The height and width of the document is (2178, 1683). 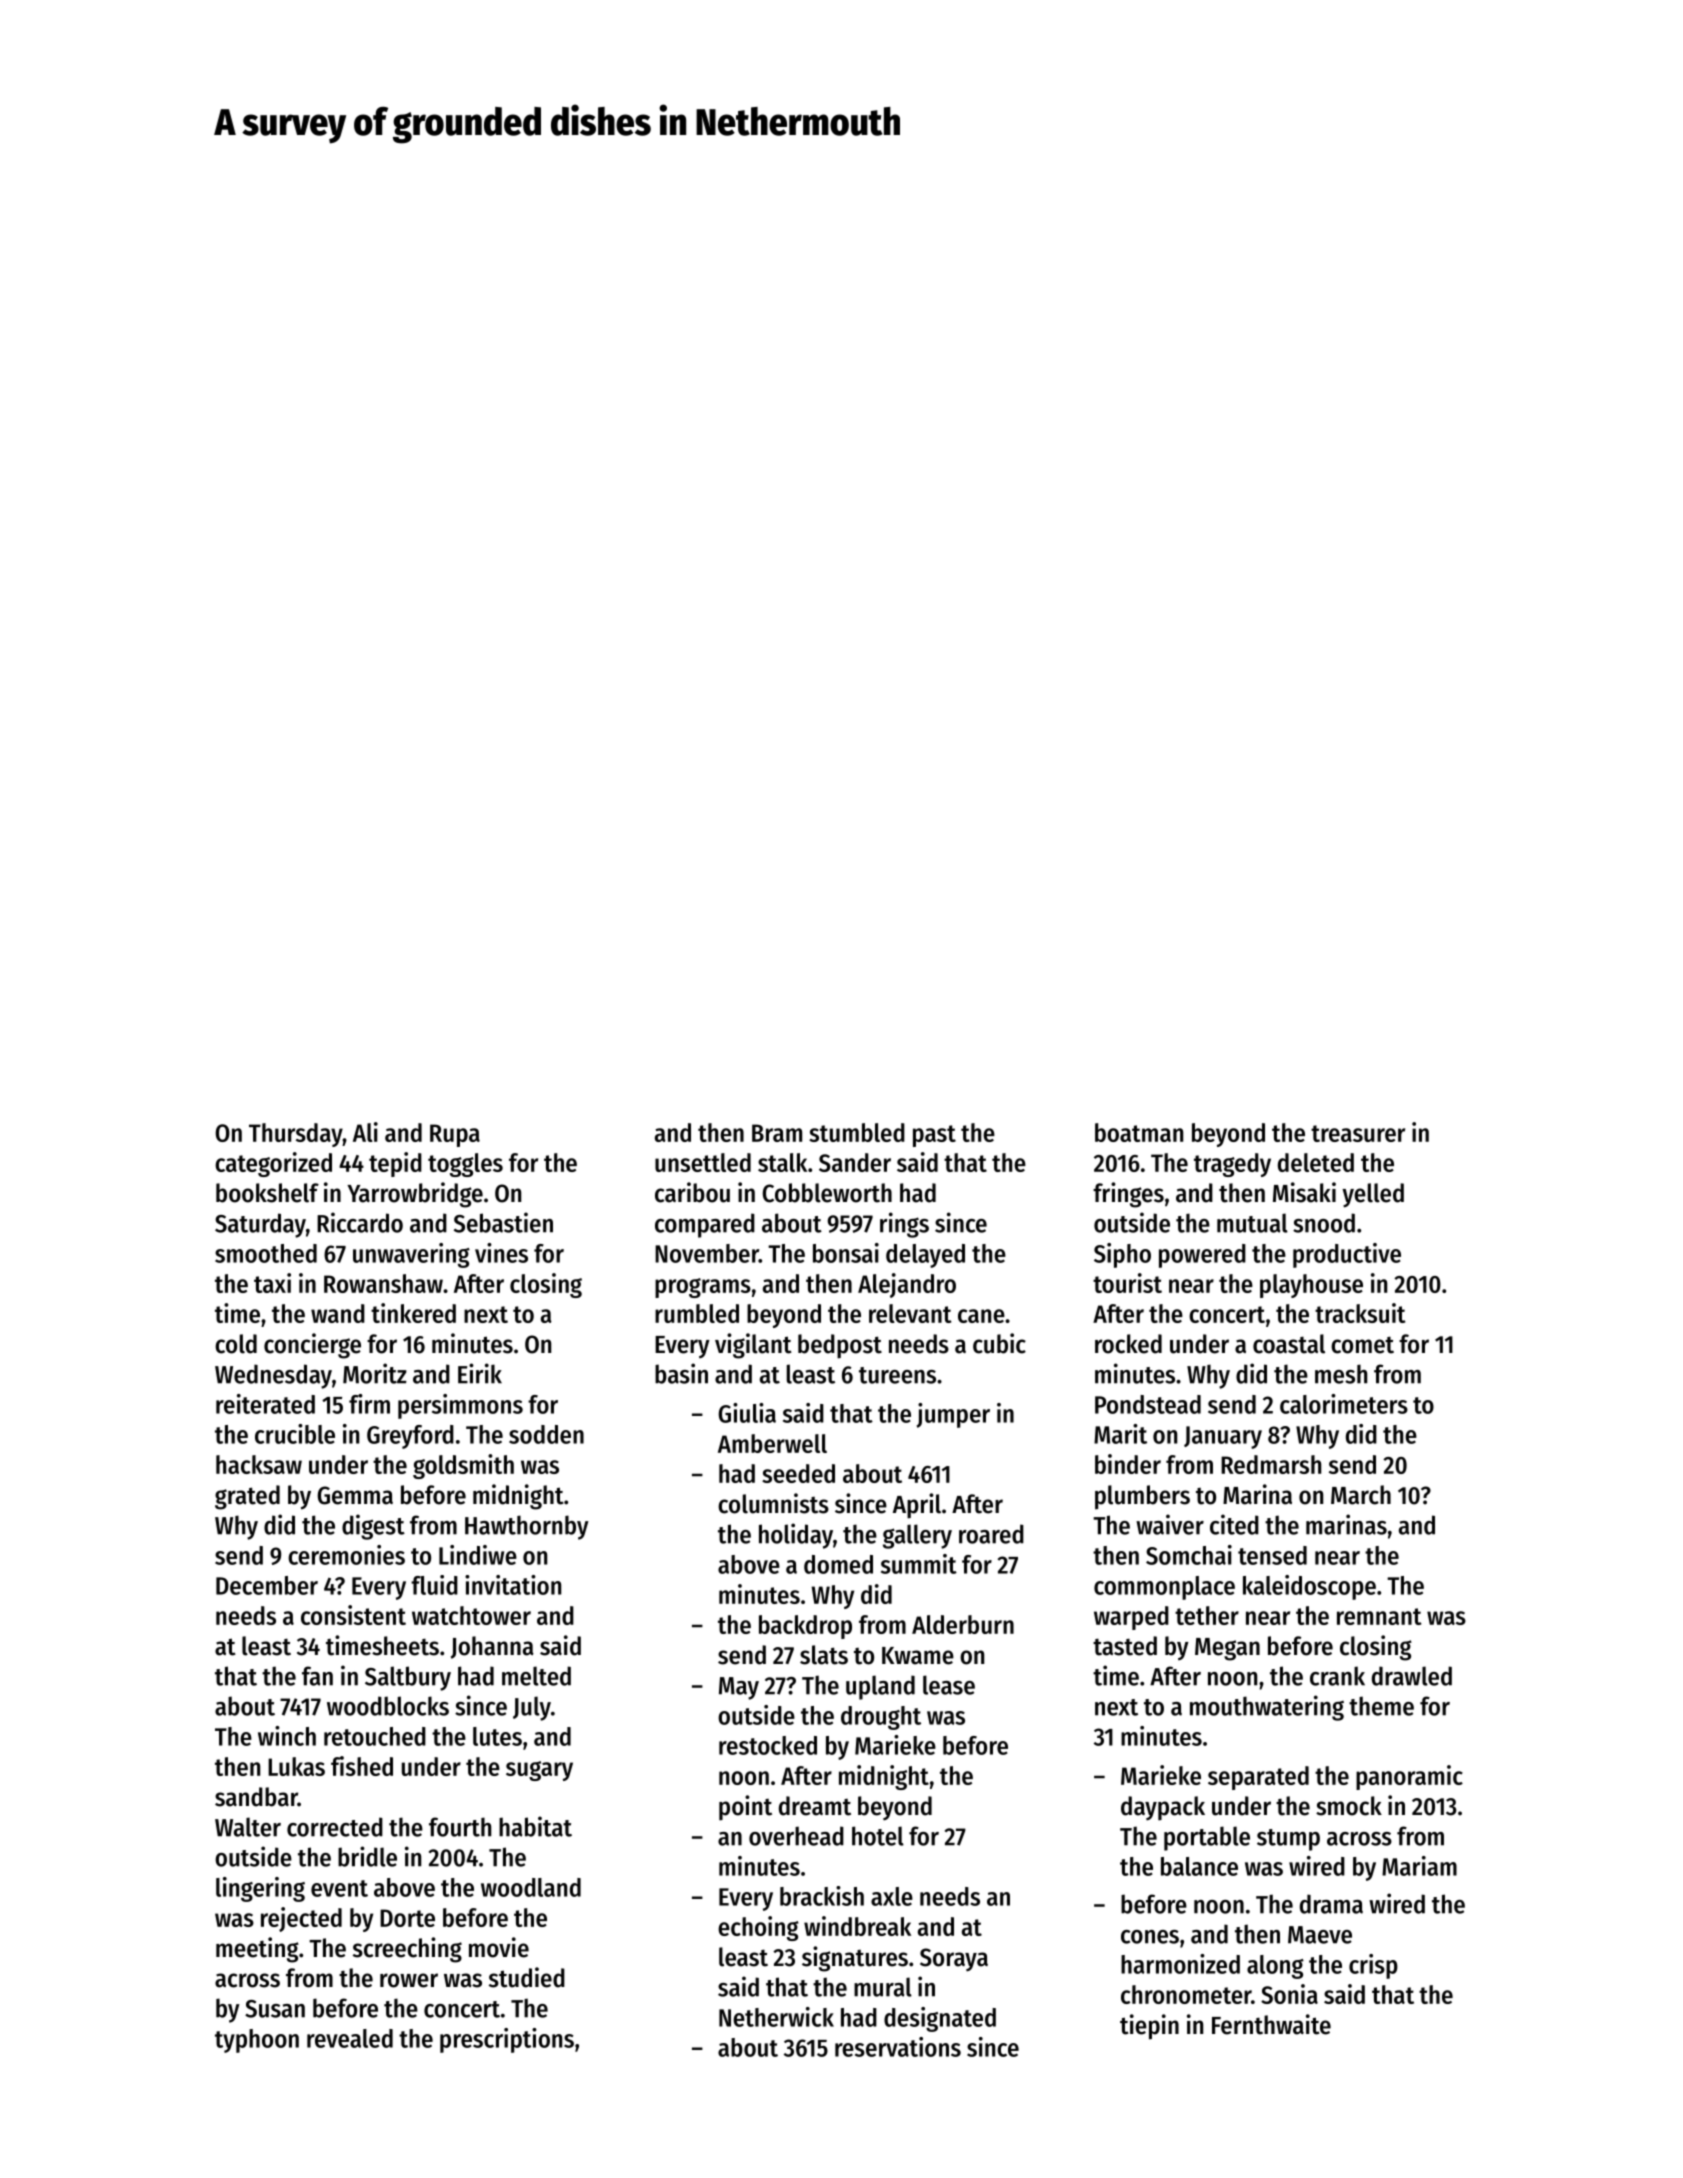 What do you see at coordinates (1362, 1345) in the document?
I see `comet` at bounding box center [1362, 1345].
